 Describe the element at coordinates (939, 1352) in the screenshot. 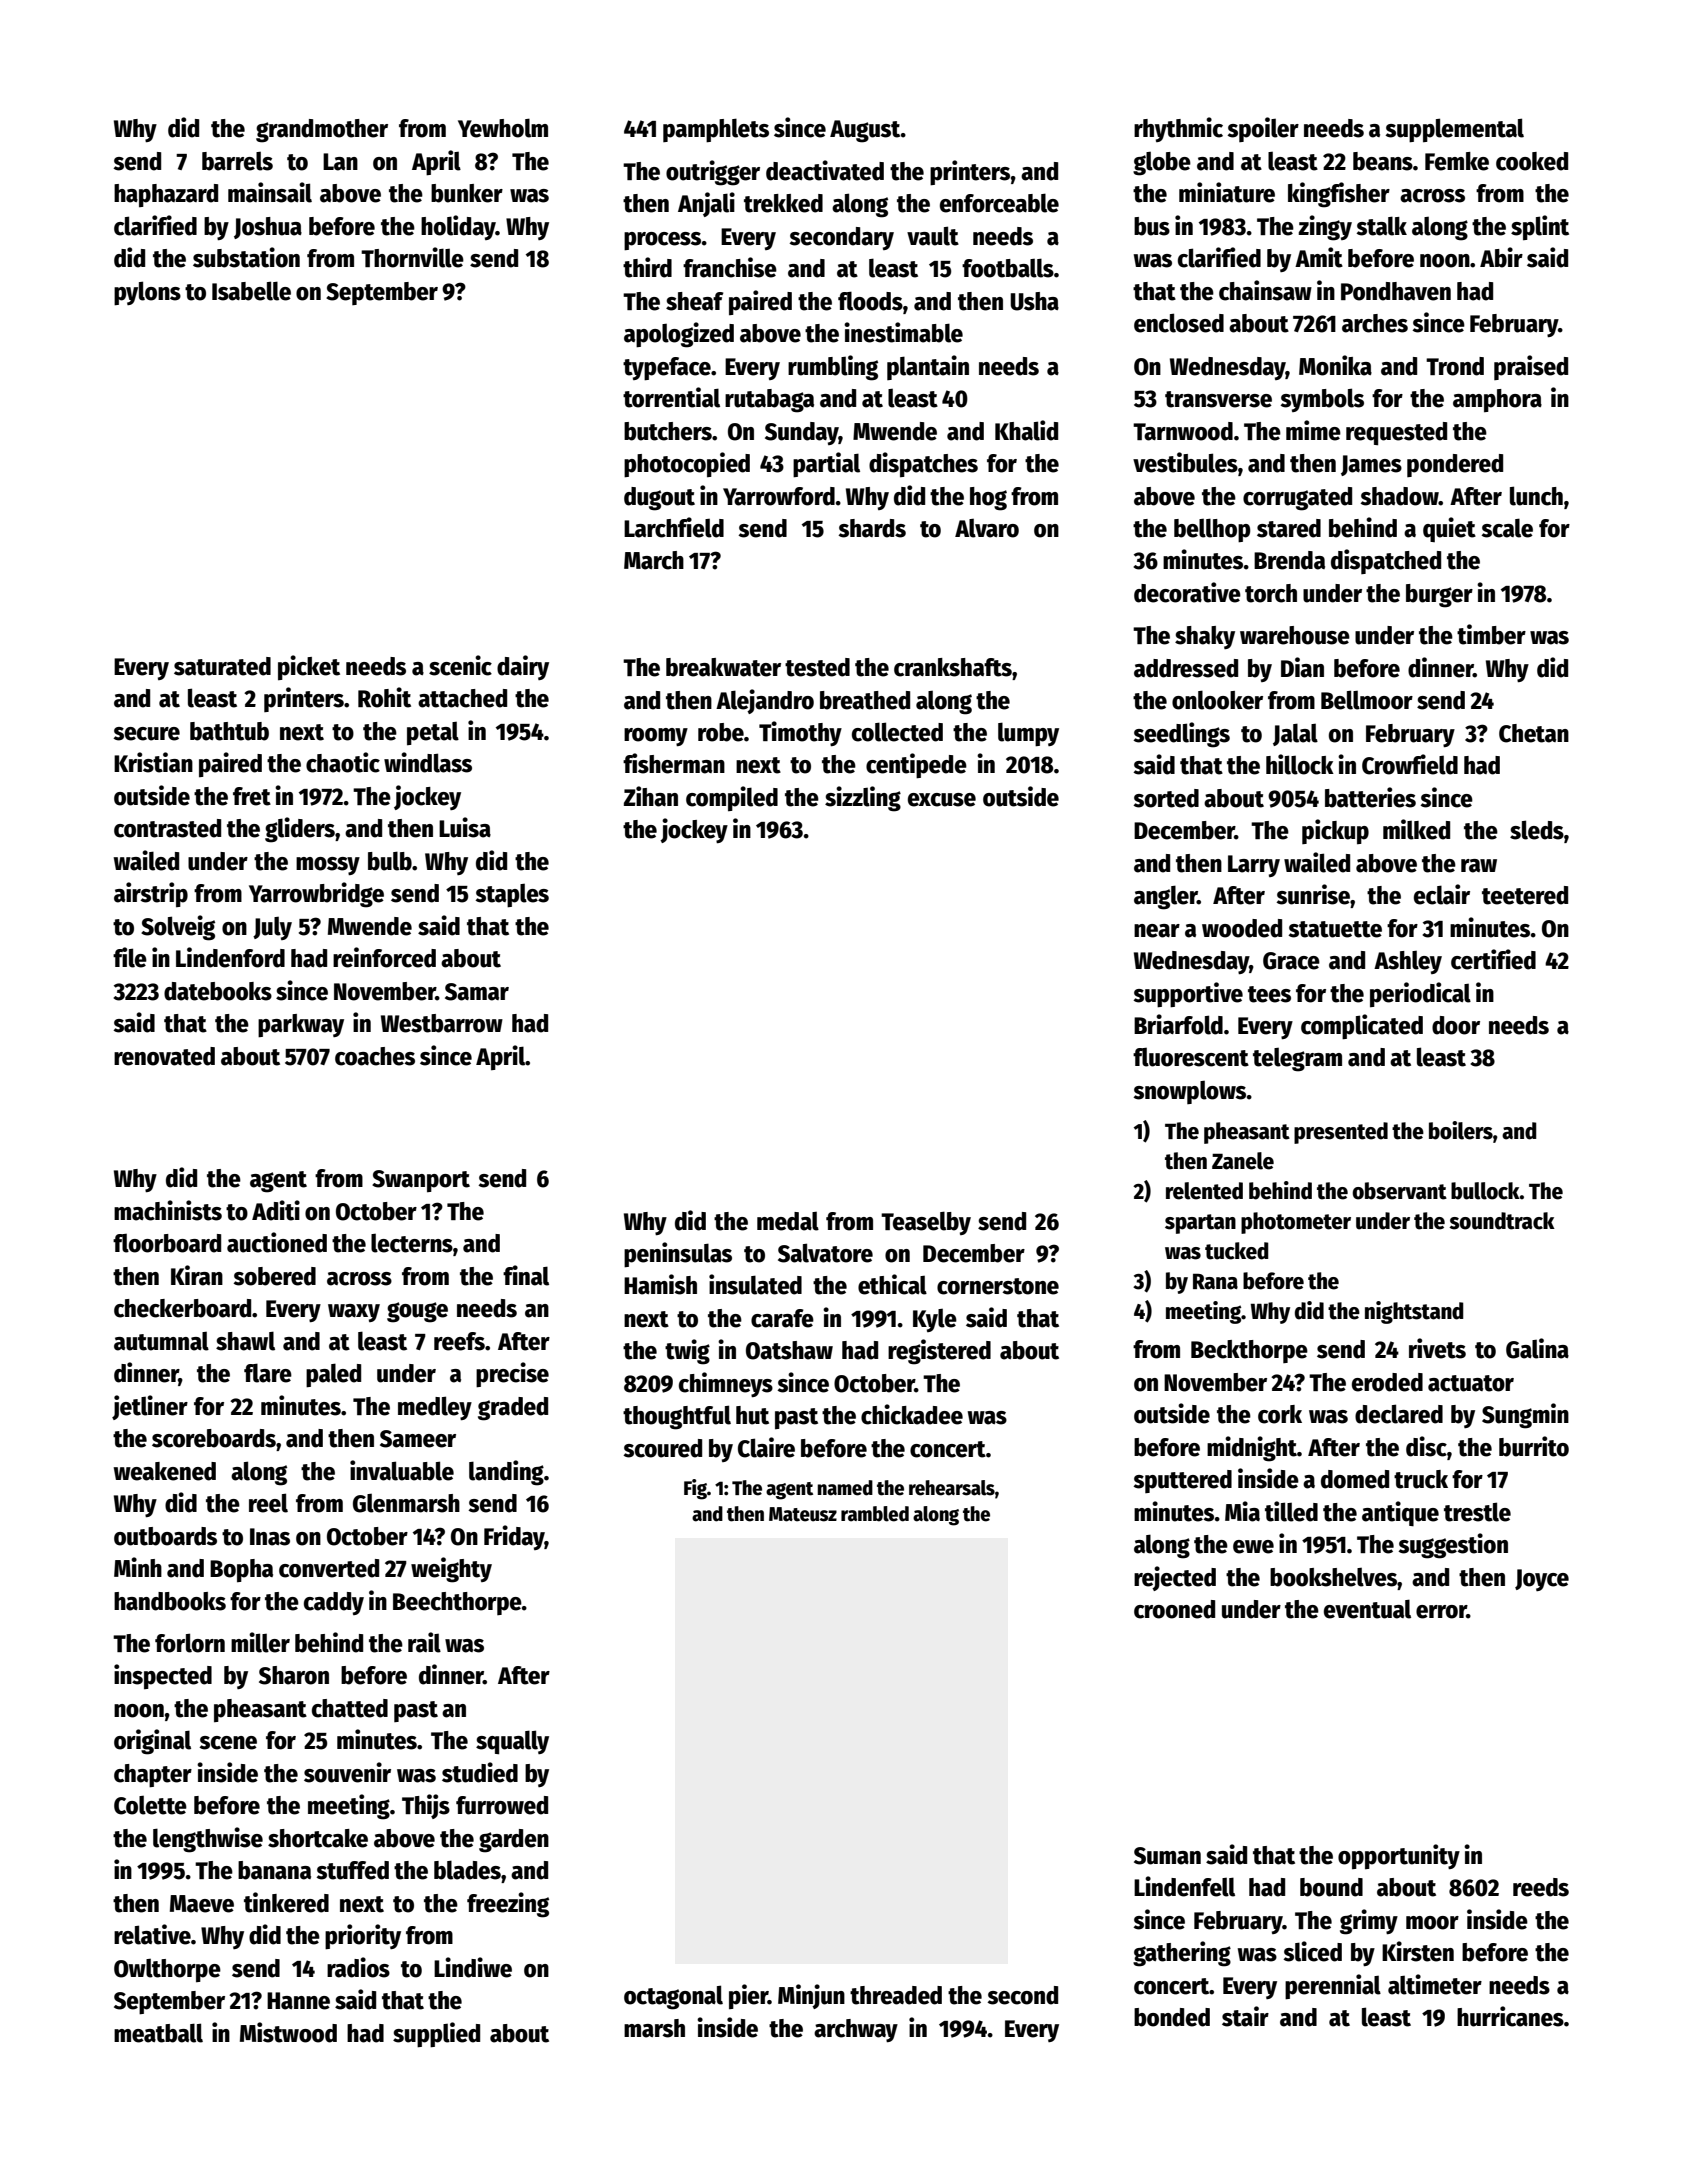

I see `registered` at that location.
